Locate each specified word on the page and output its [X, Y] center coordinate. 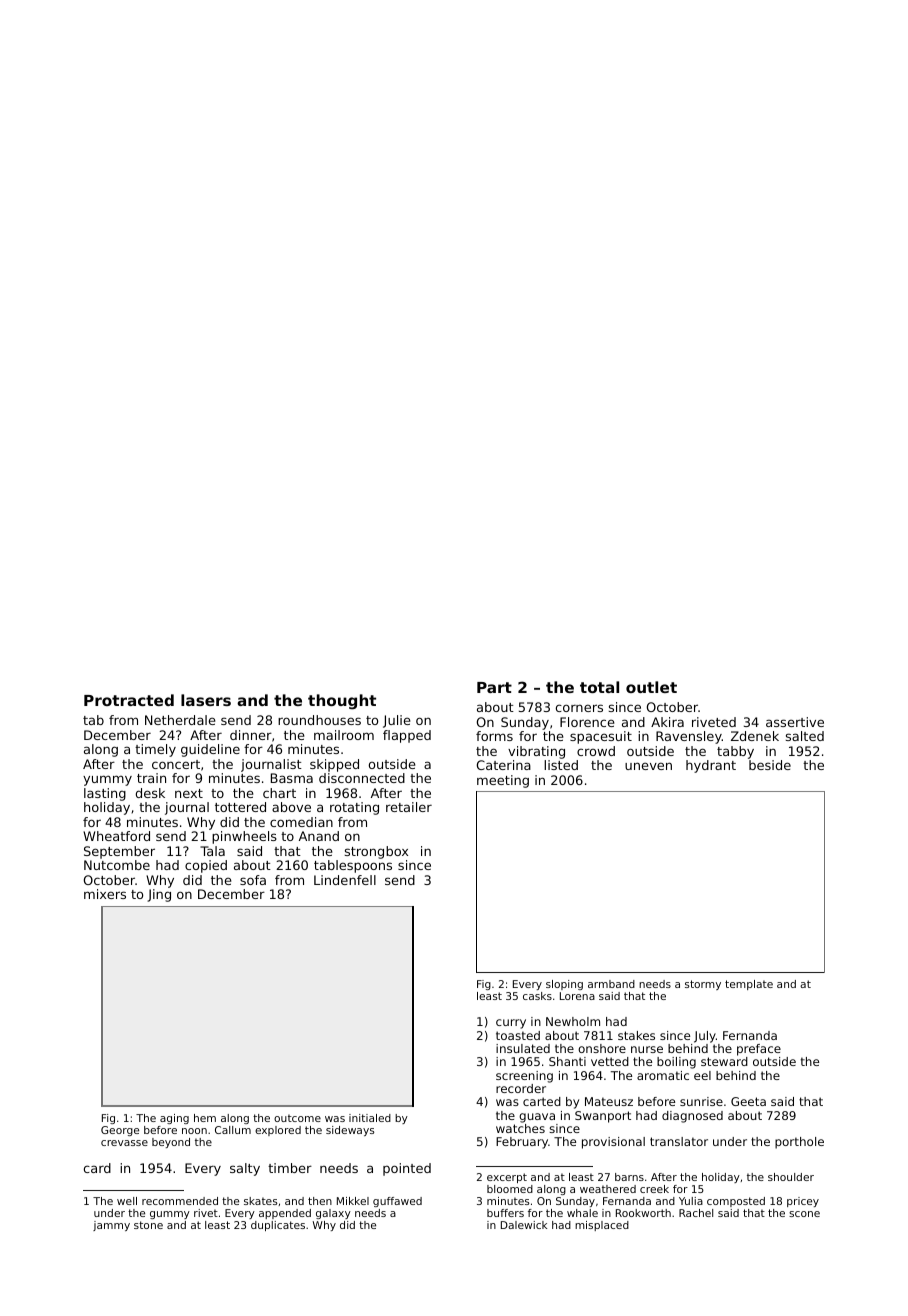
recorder [521, 1088]
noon [194, 1131]
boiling [676, 1063]
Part [494, 687]
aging [174, 1119]
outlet [651, 687]
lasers [206, 700]
